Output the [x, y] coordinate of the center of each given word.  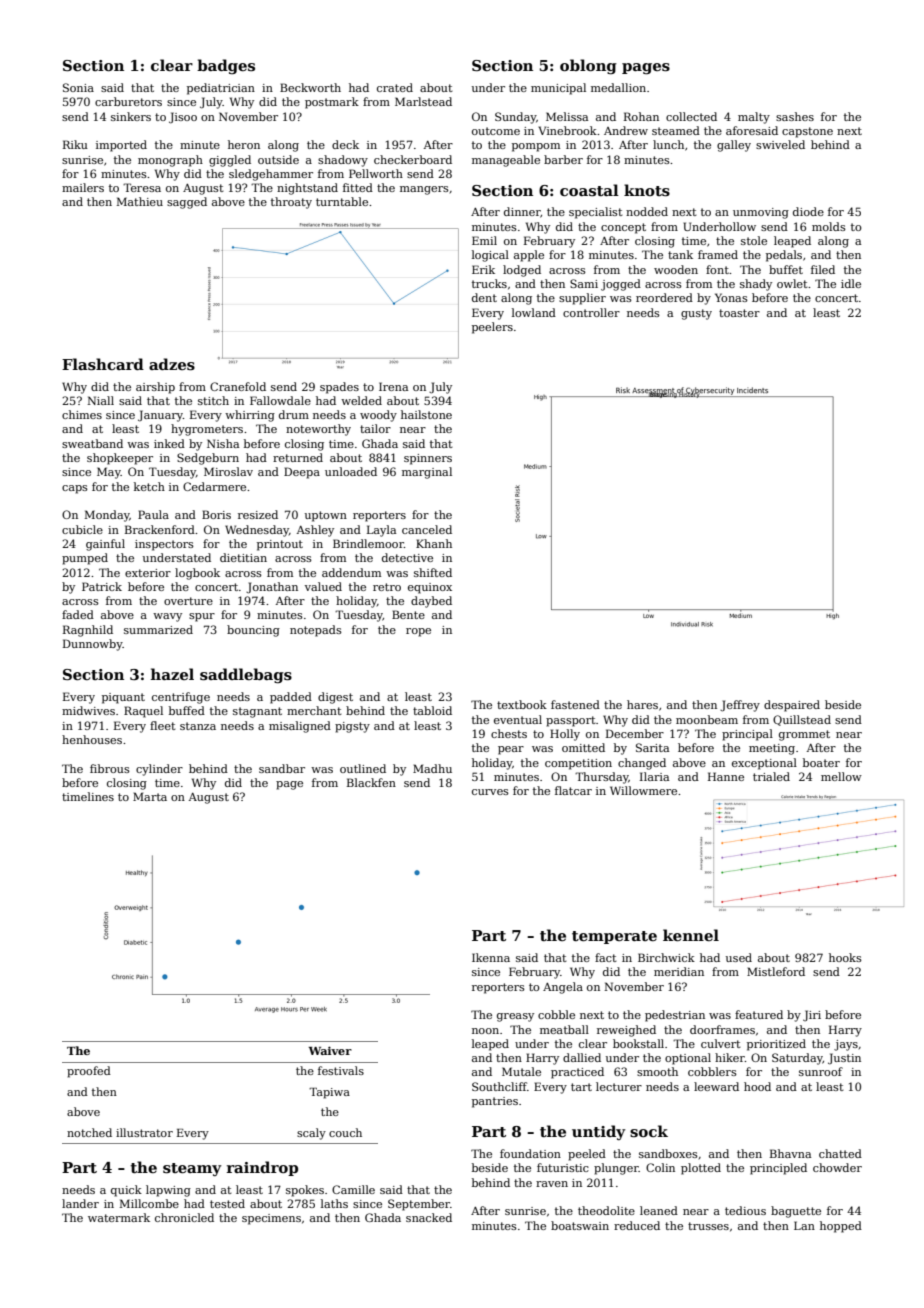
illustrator [144, 1132]
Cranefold [238, 386]
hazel [172, 674]
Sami [584, 283]
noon [485, 1031]
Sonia [78, 87]
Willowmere [643, 790]
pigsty [352, 727]
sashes [795, 116]
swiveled [780, 144]
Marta [150, 796]
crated [395, 87]
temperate [614, 937]
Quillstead [802, 720]
